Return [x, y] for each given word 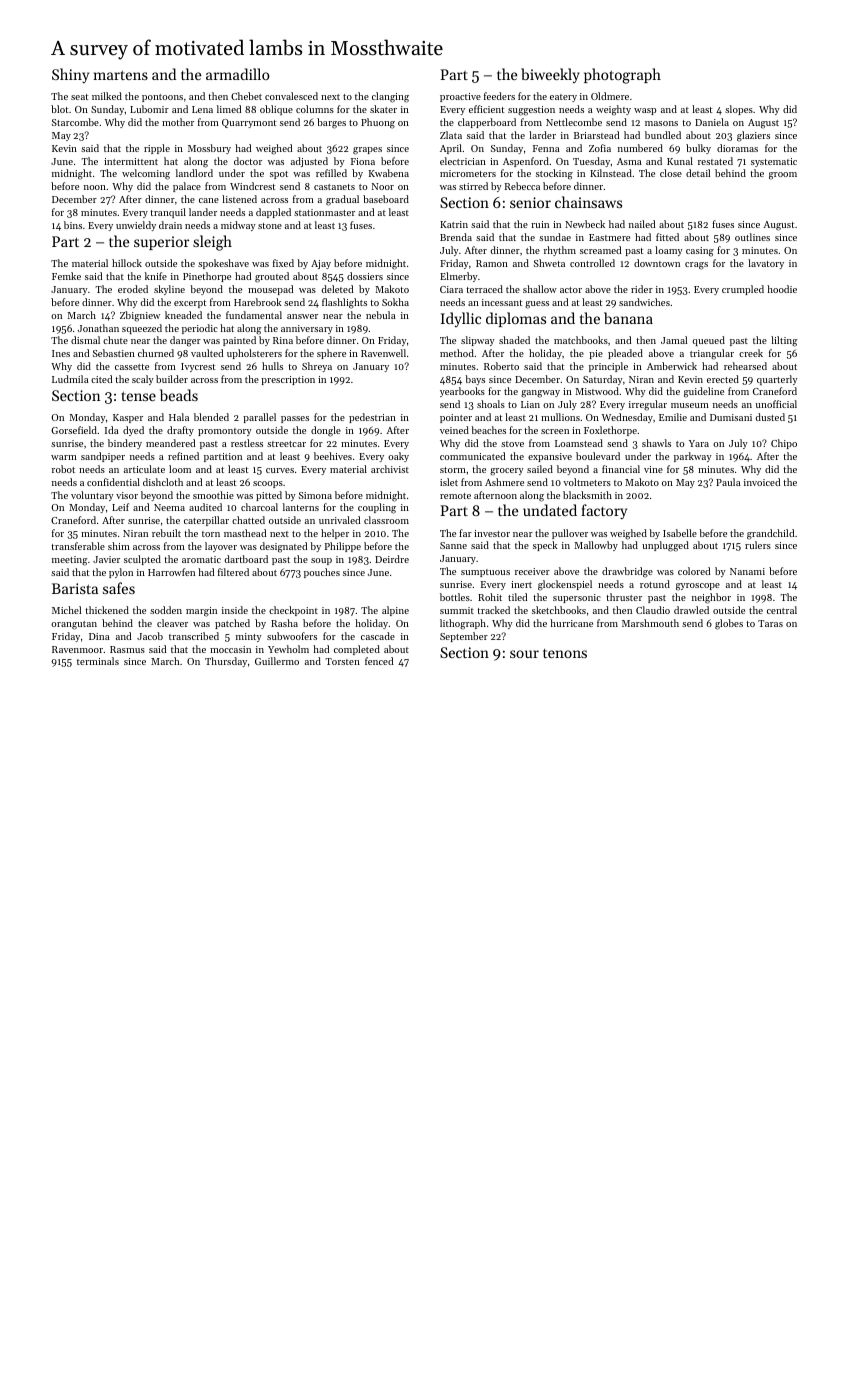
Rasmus [127, 649]
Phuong [378, 123]
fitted [667, 237]
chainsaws [588, 202]
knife [156, 276]
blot [59, 109]
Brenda [456, 237]
